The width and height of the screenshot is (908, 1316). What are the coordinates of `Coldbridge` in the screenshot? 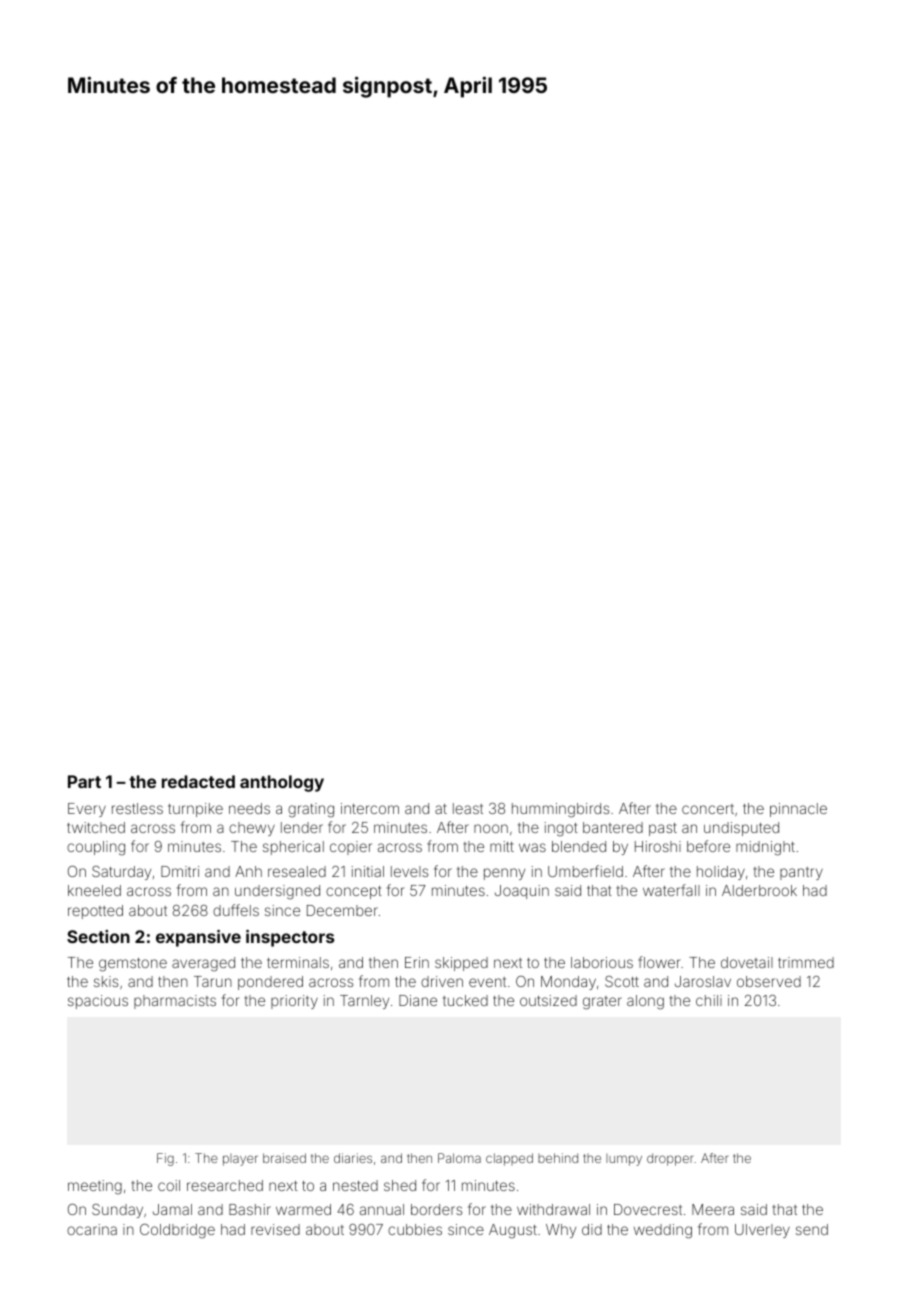 It's located at (177, 1231).
